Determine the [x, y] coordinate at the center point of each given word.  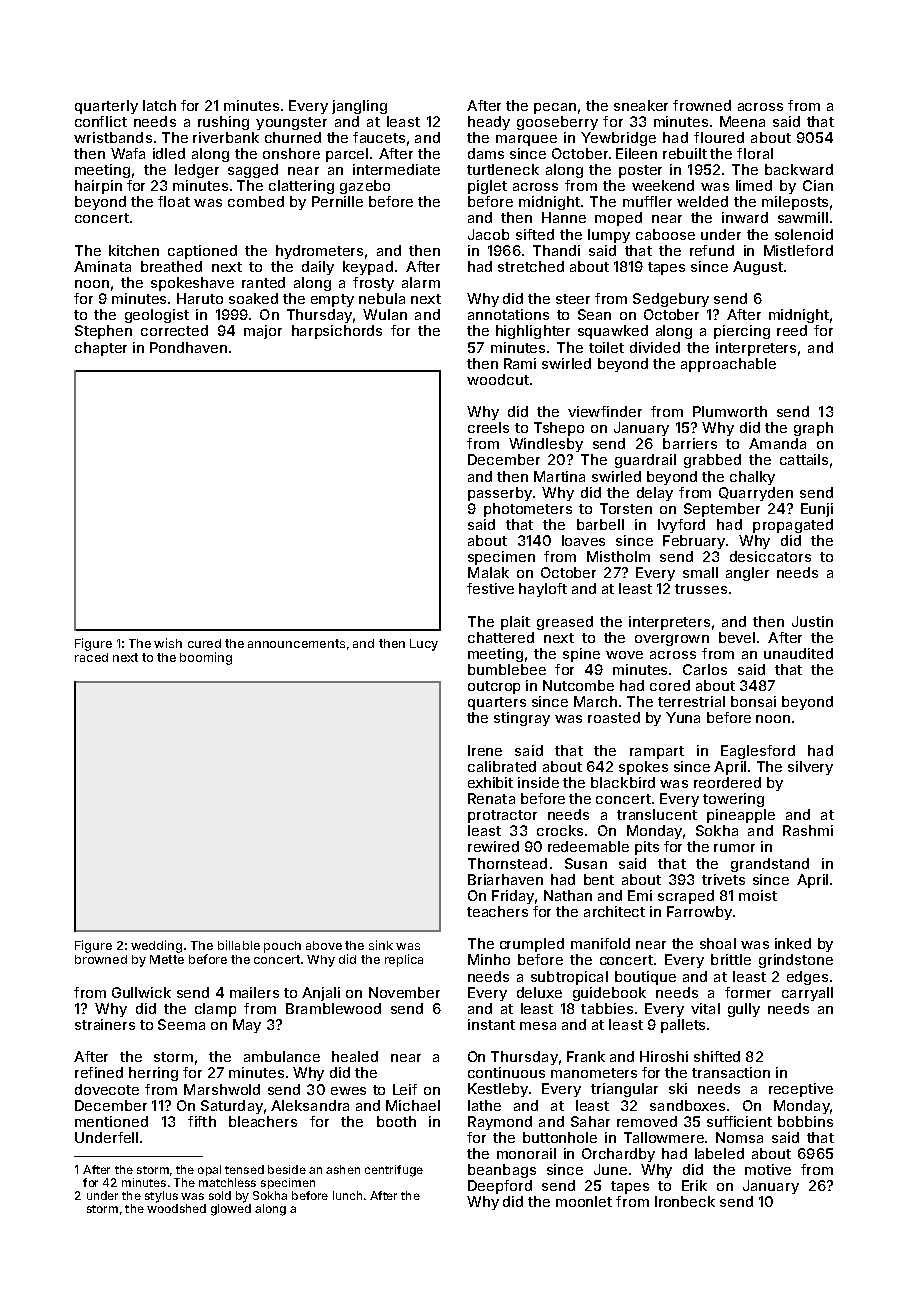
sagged [253, 171]
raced [91, 657]
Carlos [705, 669]
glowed [231, 1210]
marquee [526, 140]
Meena [742, 121]
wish [168, 643]
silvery [810, 768]
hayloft [543, 590]
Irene [485, 750]
